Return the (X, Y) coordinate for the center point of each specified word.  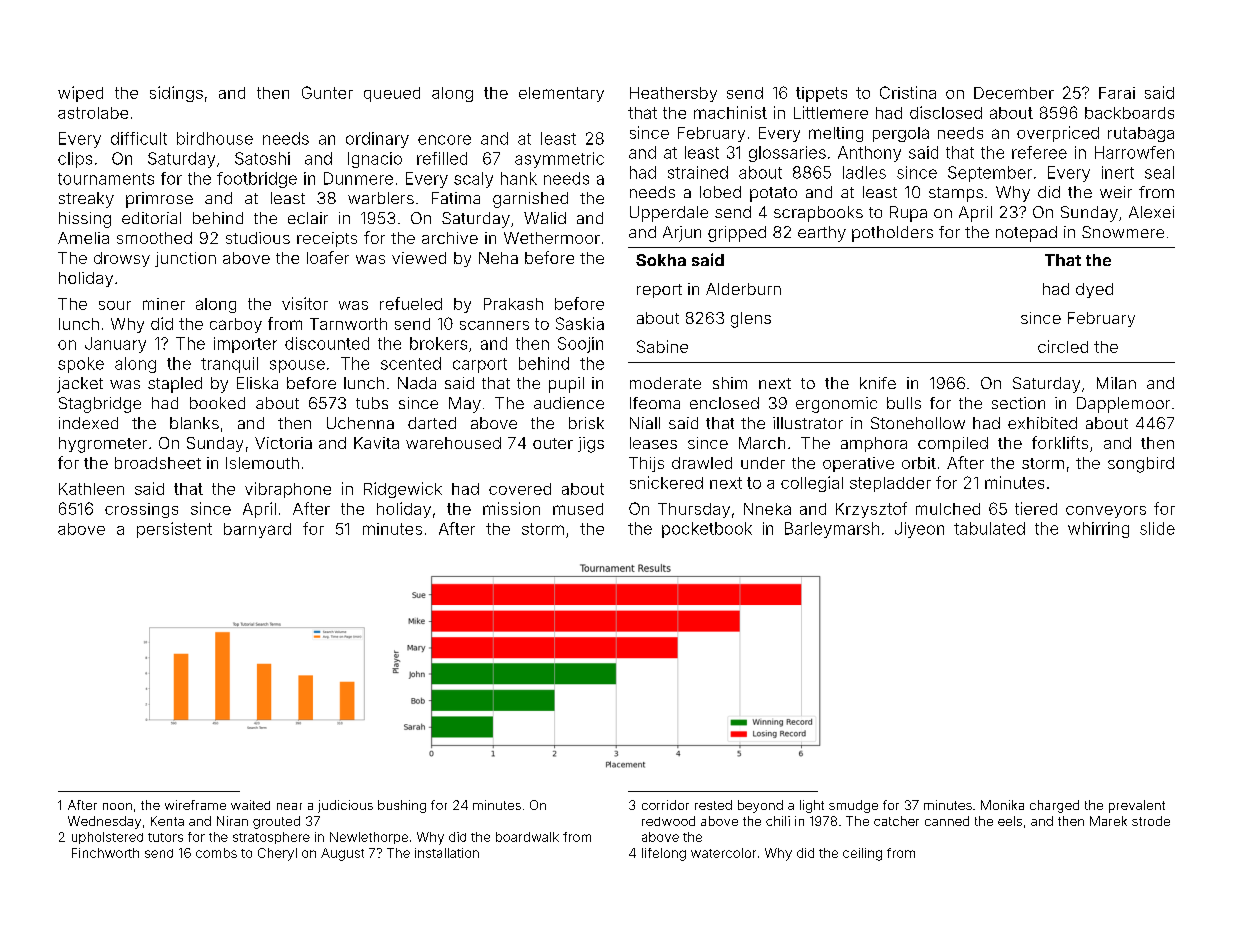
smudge (853, 806)
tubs (372, 403)
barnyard (257, 530)
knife (878, 383)
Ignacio (375, 160)
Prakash (513, 304)
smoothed (154, 238)
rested (713, 805)
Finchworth (105, 853)
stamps (956, 194)
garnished (530, 200)
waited (250, 805)
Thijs (646, 464)
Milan (1116, 383)
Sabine (662, 346)
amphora (874, 444)
